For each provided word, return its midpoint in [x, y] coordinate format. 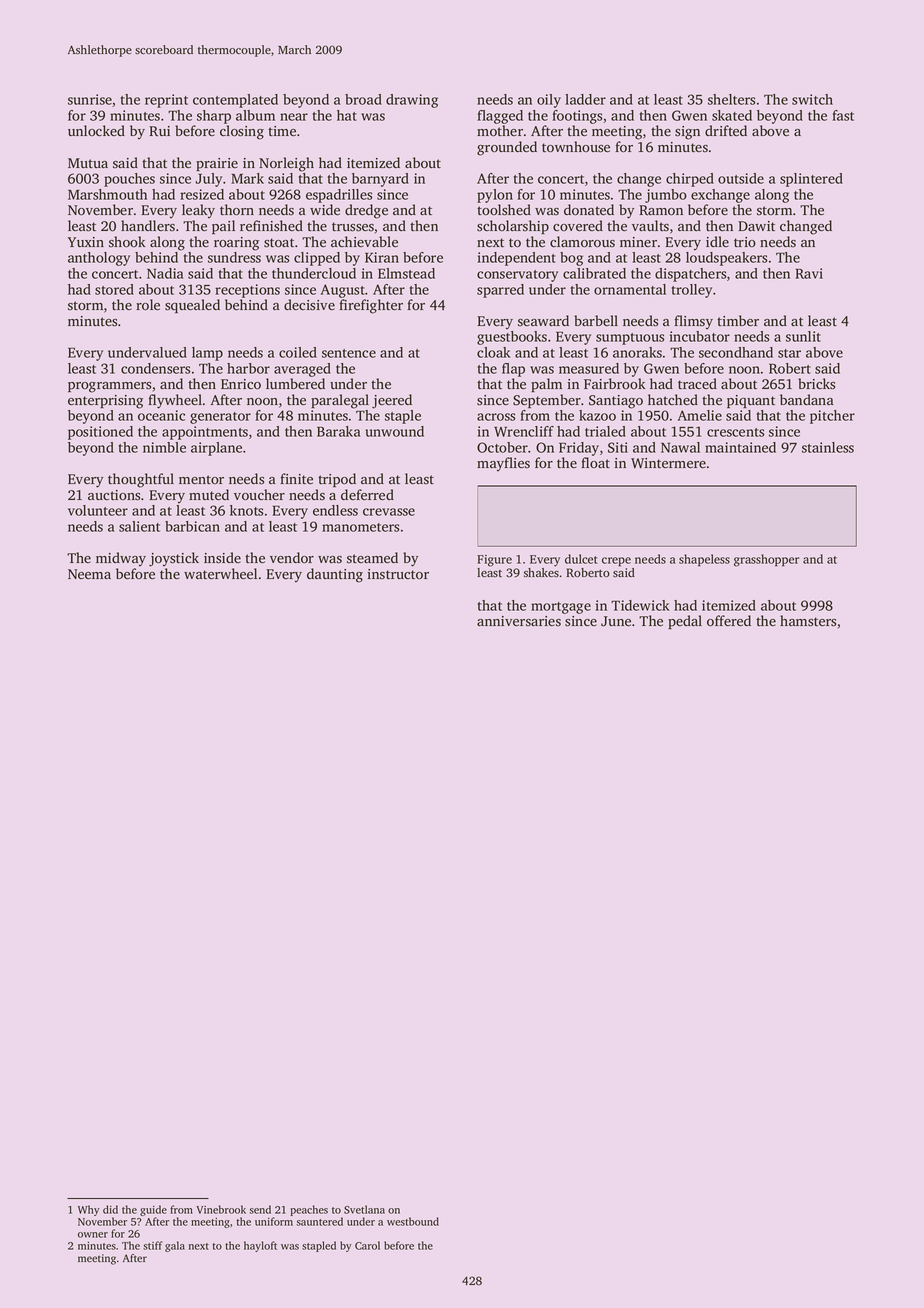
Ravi [809, 273]
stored [114, 289]
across [496, 417]
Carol [367, 1245]
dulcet [581, 559]
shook [127, 242]
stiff [153, 1245]
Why [88, 1210]
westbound [413, 1221]
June [616, 621]
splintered [811, 180]
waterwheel [220, 574]
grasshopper [766, 560]
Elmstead [406, 273]
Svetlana [364, 1209]
